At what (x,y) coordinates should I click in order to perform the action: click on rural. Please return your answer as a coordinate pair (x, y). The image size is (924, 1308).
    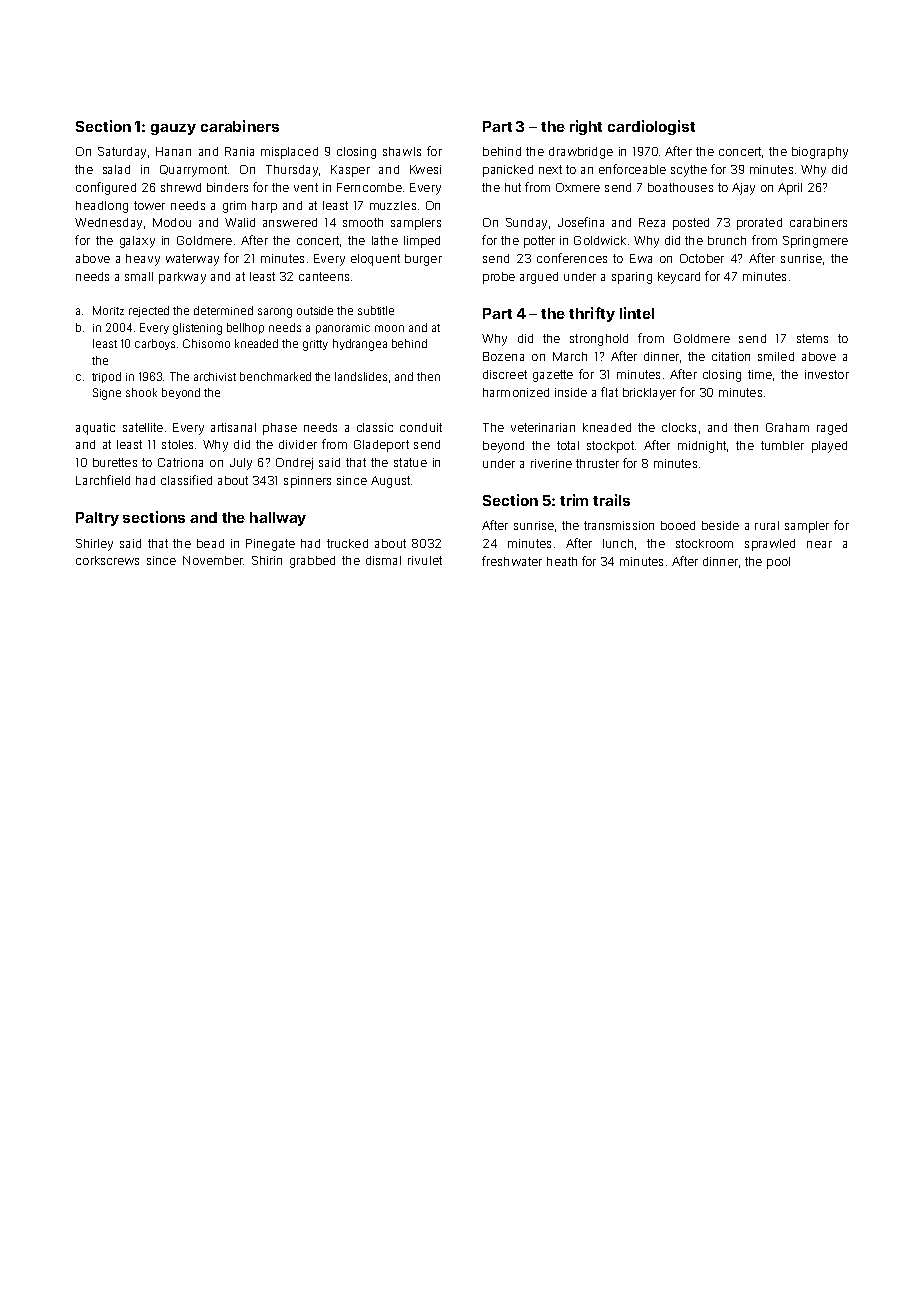
    Looking at the image, I should click on (767, 525).
